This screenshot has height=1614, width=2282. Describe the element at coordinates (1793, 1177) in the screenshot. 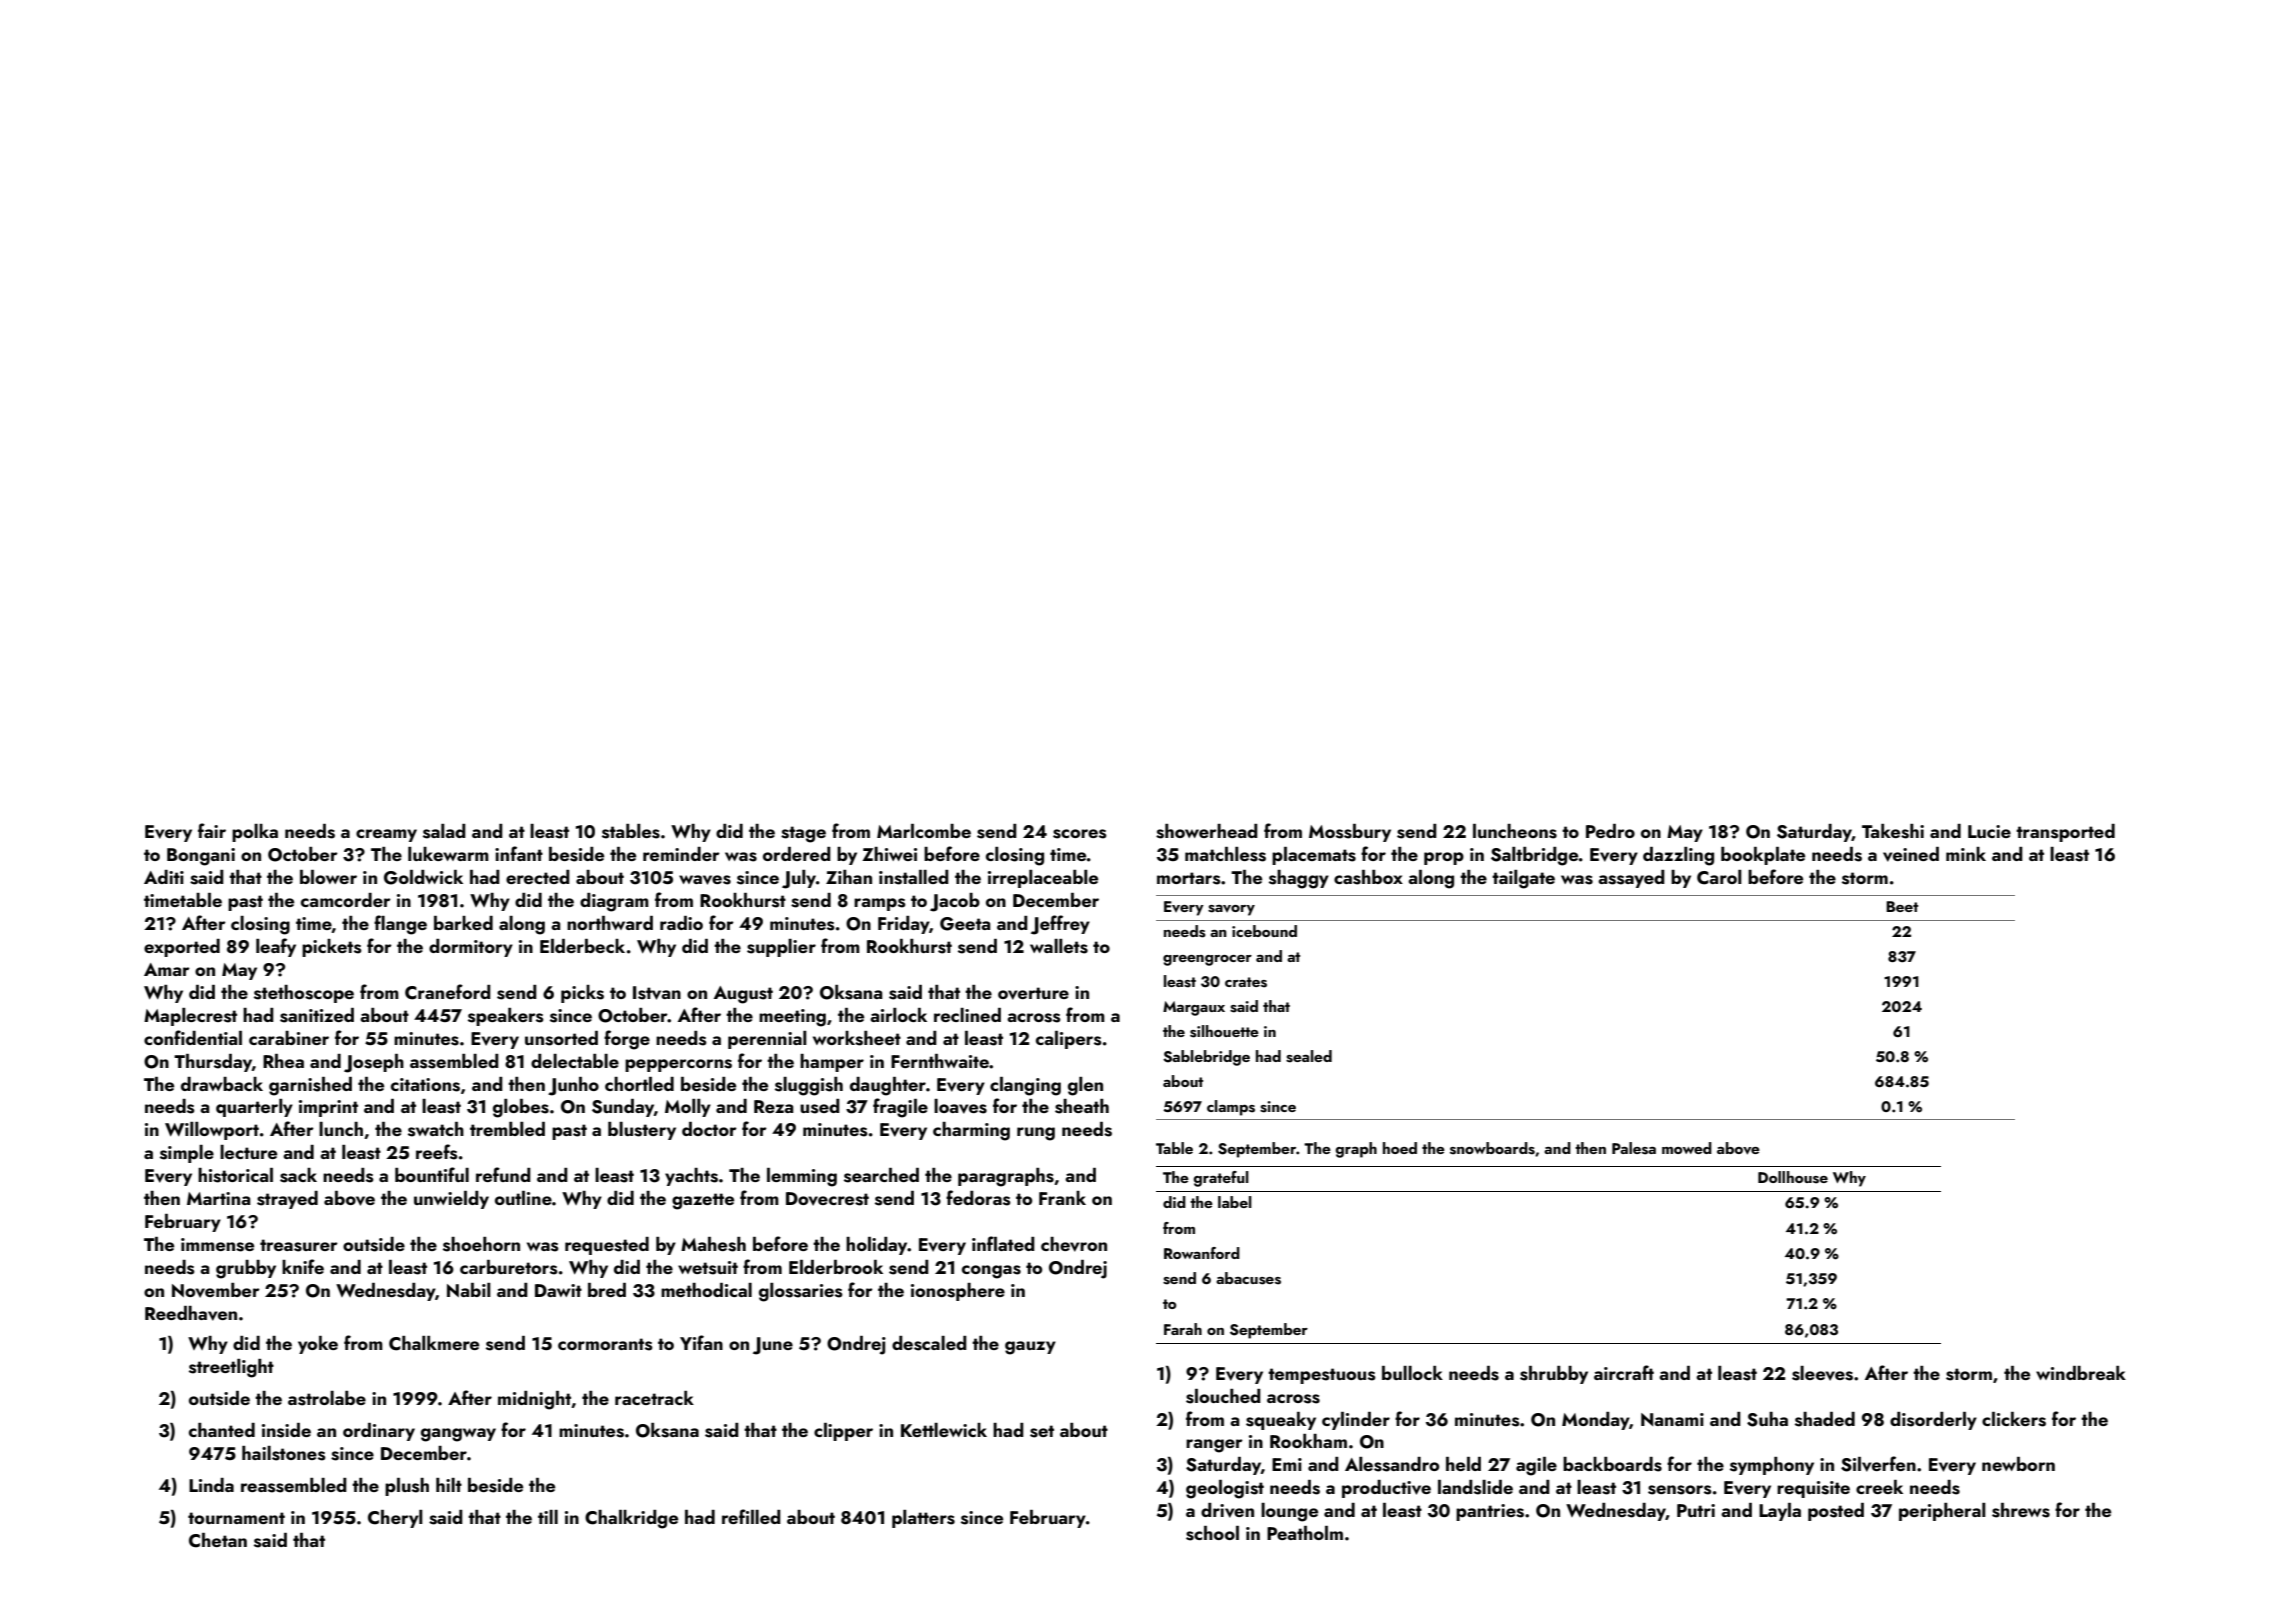

I see `Dollhouse` at that location.
